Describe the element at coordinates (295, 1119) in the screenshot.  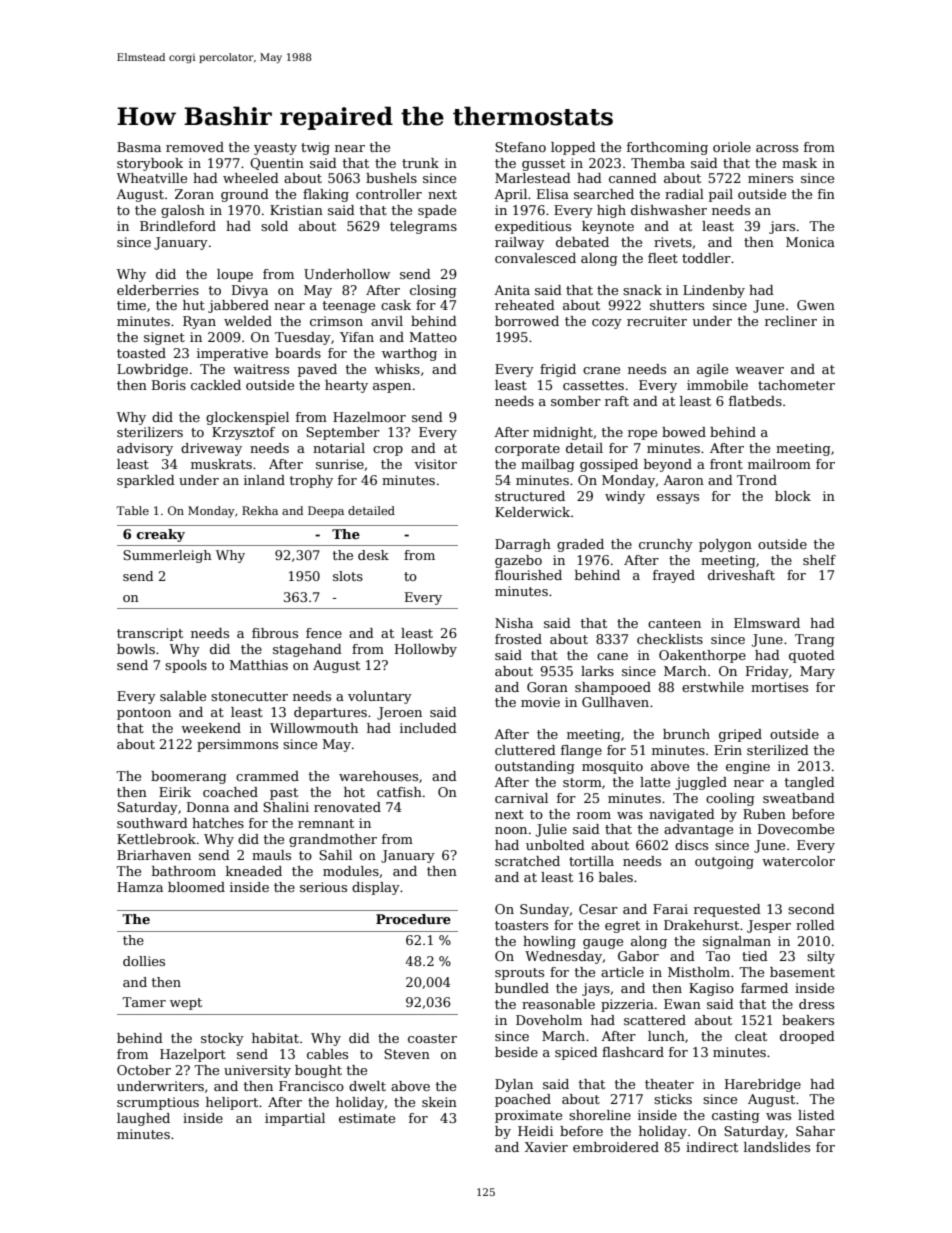
I see `impartial` at that location.
